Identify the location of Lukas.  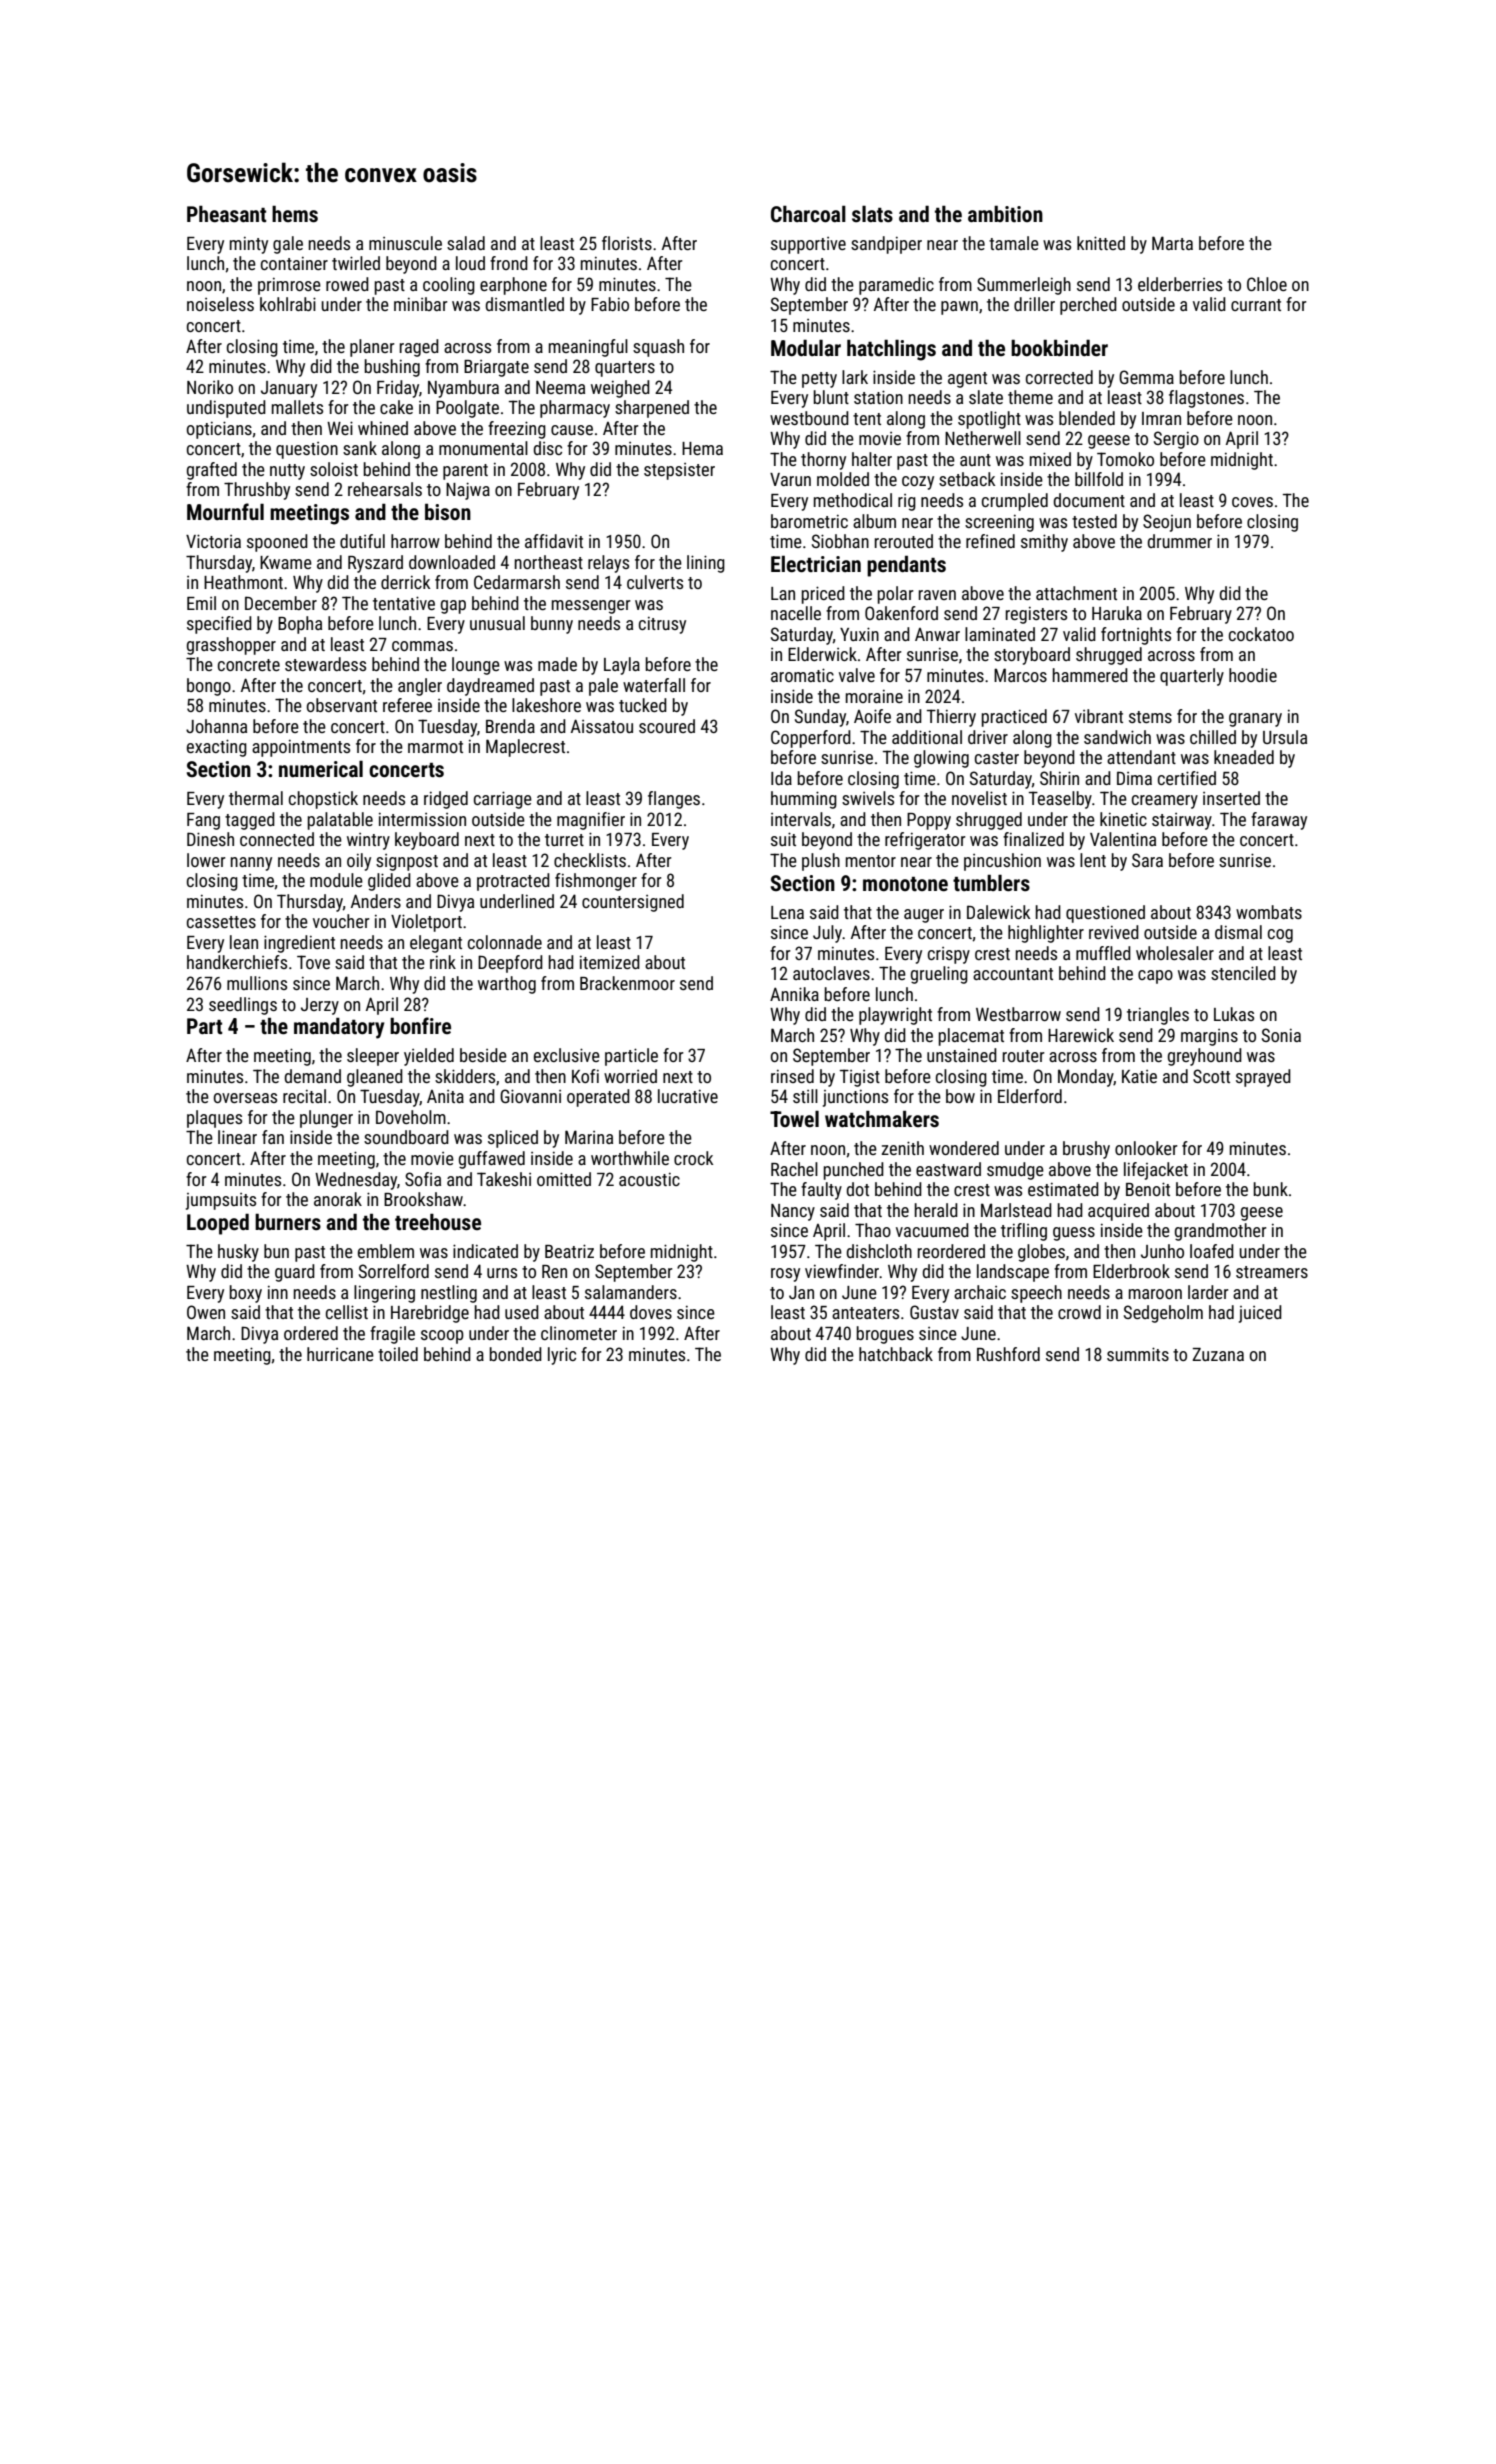
(1234, 1014).
